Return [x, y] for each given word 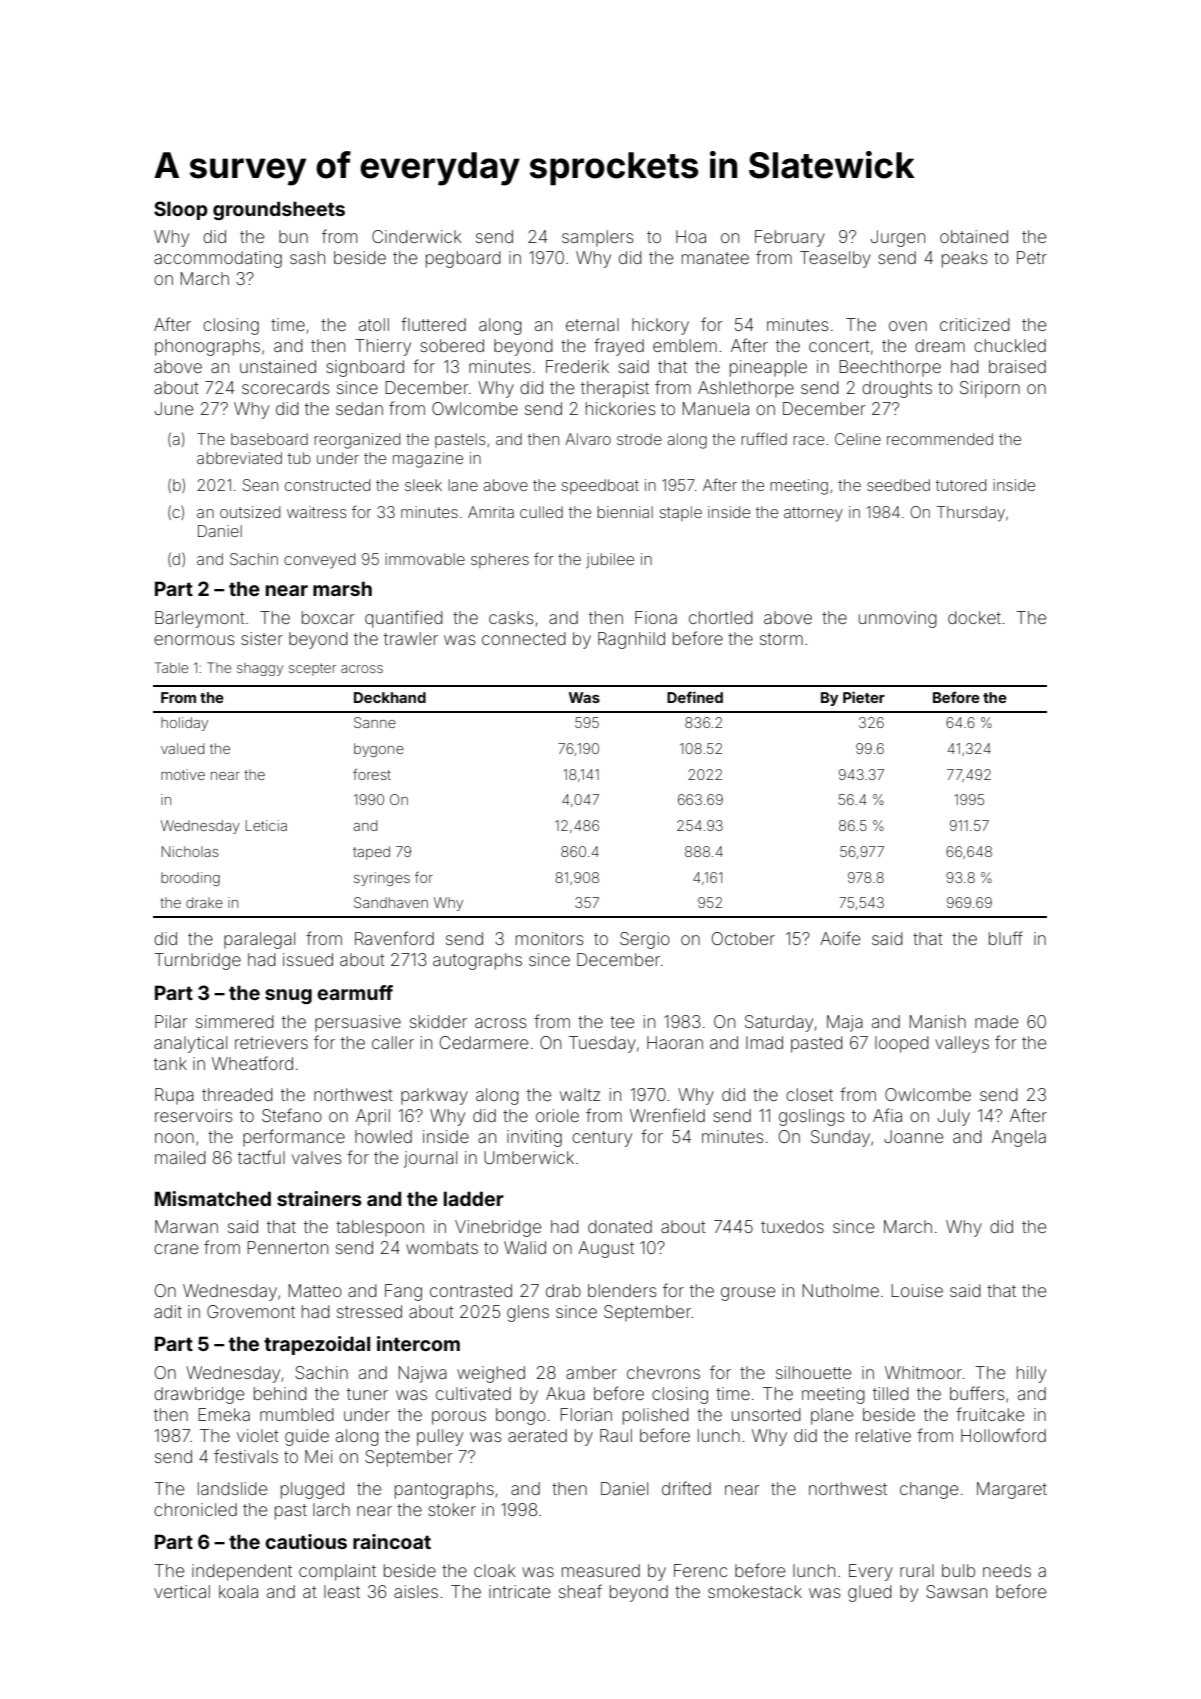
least [342, 1591]
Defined [695, 697]
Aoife [840, 938]
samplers [598, 238]
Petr [1032, 257]
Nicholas [190, 851]
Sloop [181, 210]
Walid [525, 1247]
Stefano [292, 1115]
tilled [891, 1393]
